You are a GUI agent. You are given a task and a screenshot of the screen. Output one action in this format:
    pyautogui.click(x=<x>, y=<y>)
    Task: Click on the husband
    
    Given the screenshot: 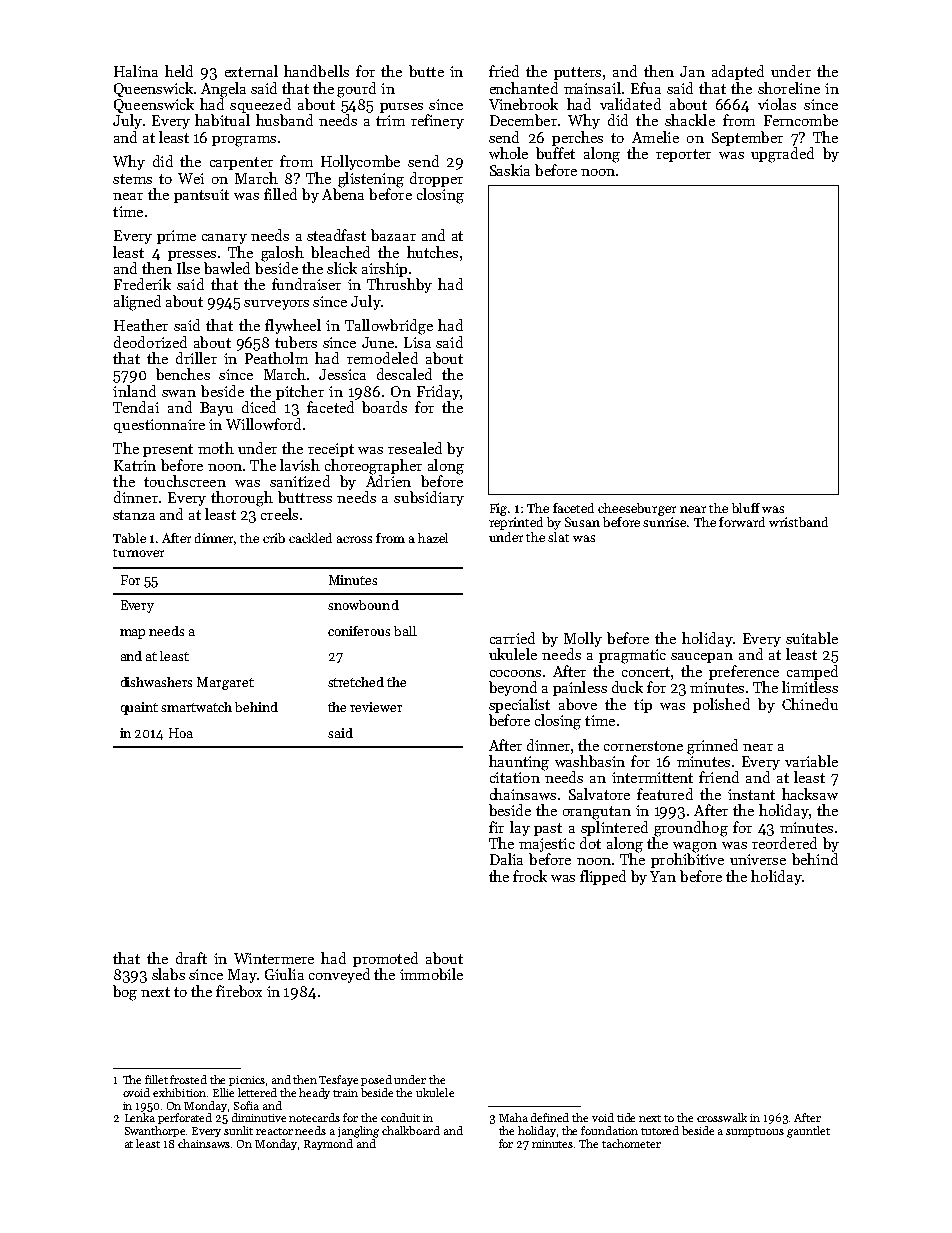 What is the action you would take?
    pyautogui.click(x=284, y=120)
